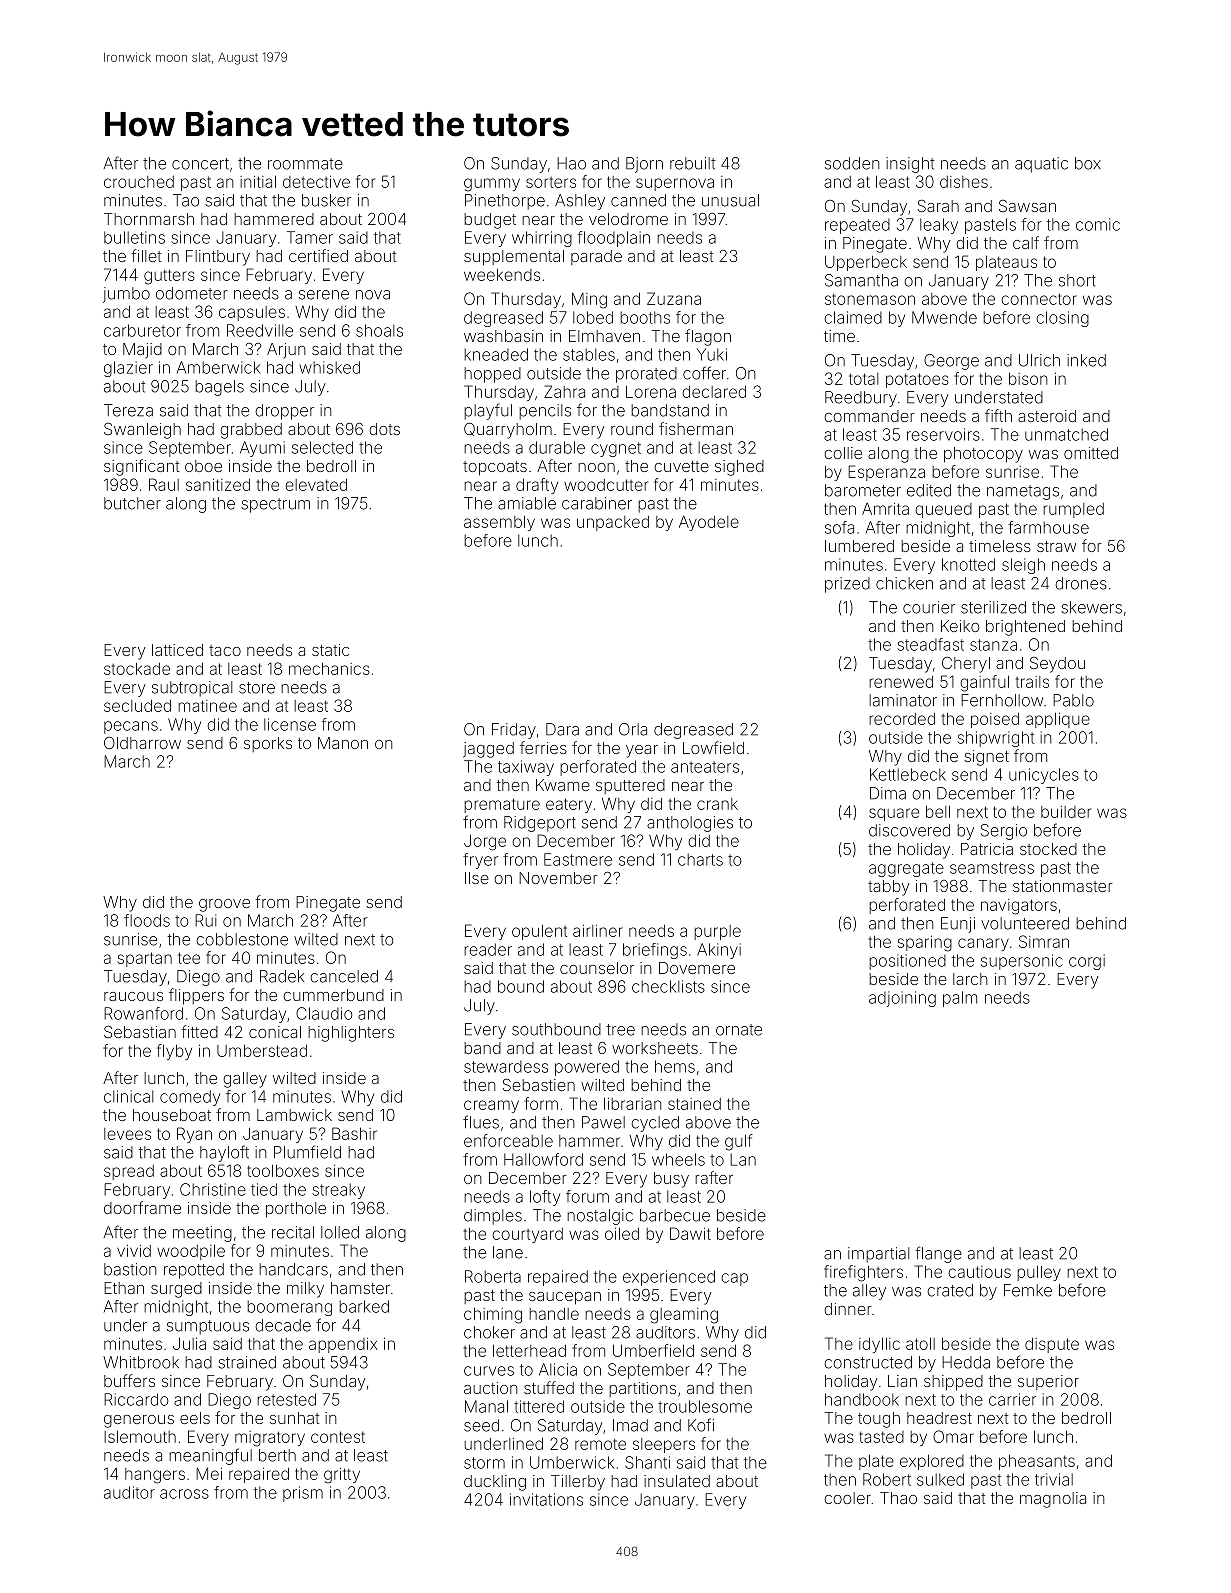 Image resolution: width=1231 pixels, height=1593 pixels. I want to click on groove, so click(224, 905).
